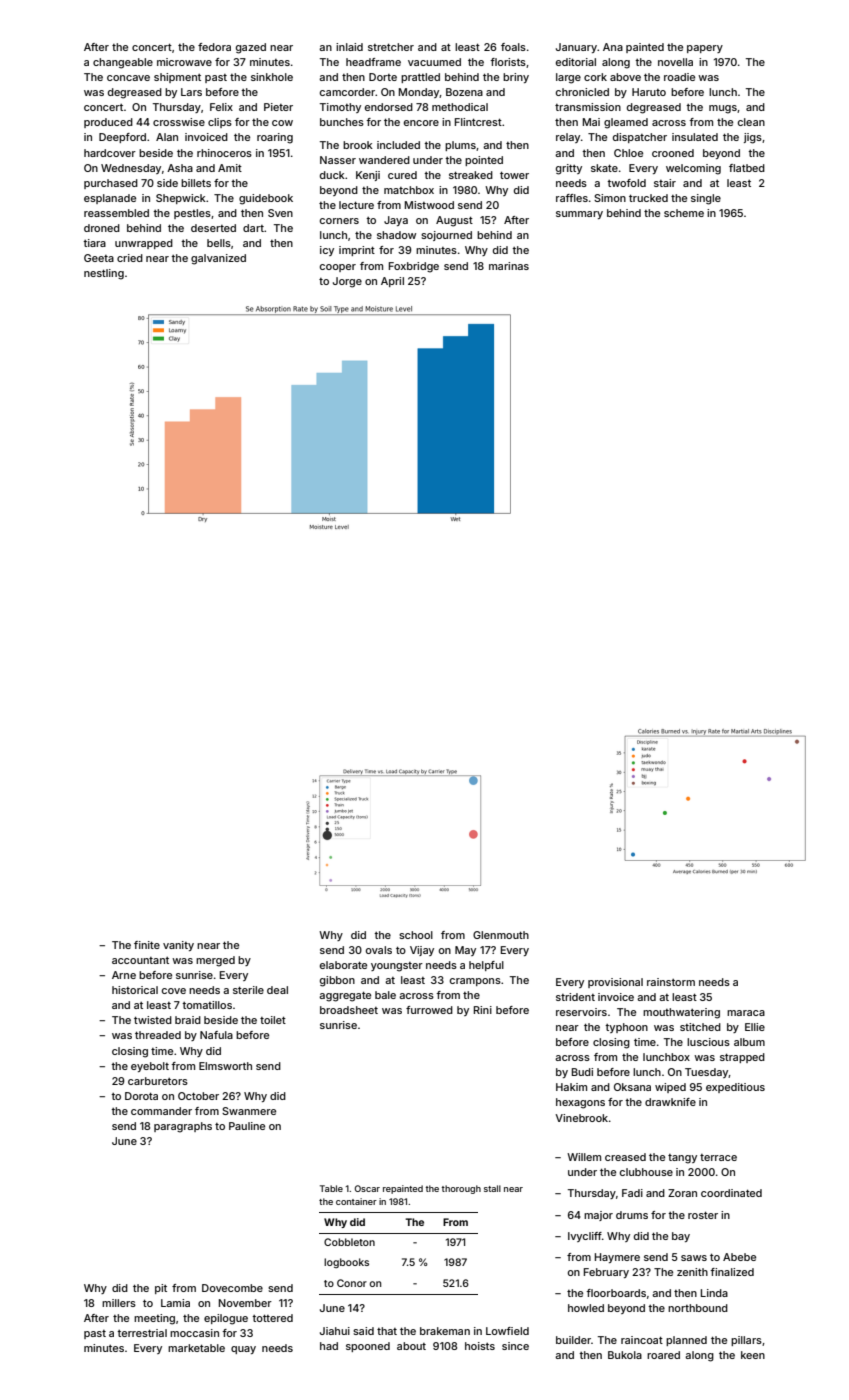  I want to click on Jorge, so click(347, 282).
